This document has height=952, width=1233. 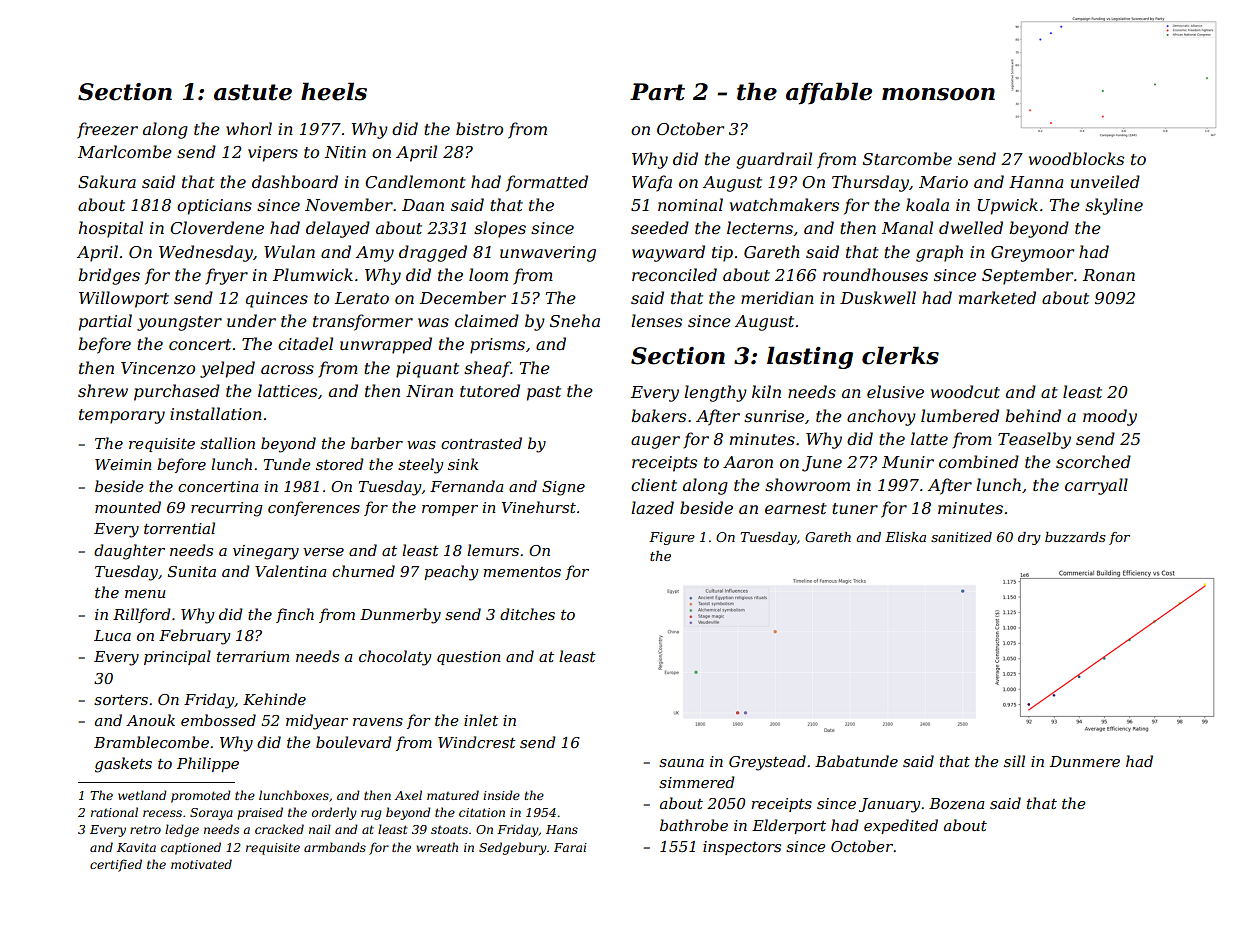 What do you see at coordinates (908, 462) in the document?
I see `Munir` at bounding box center [908, 462].
